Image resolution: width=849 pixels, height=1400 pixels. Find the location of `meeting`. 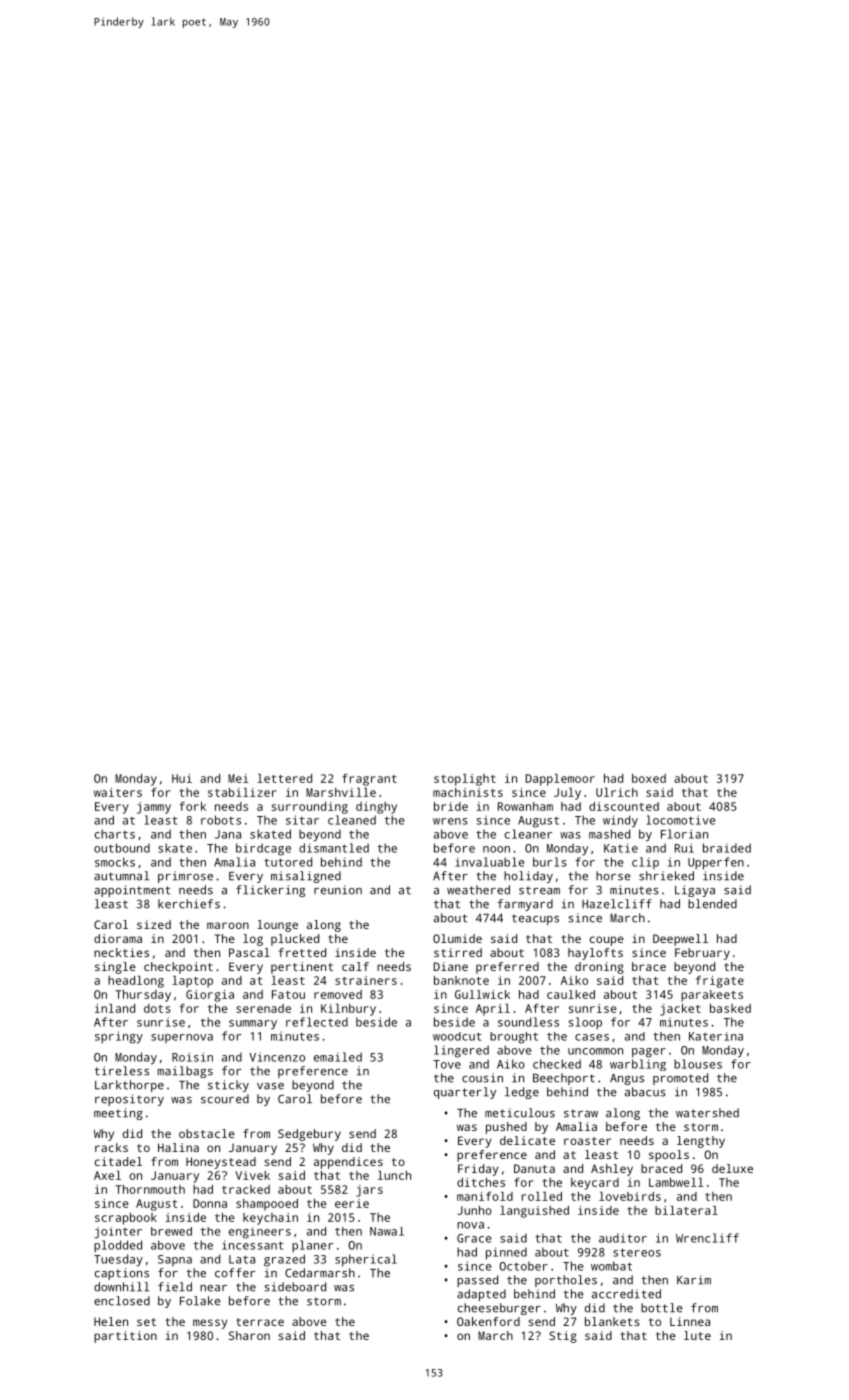

meeting is located at coordinates (118, 1114).
